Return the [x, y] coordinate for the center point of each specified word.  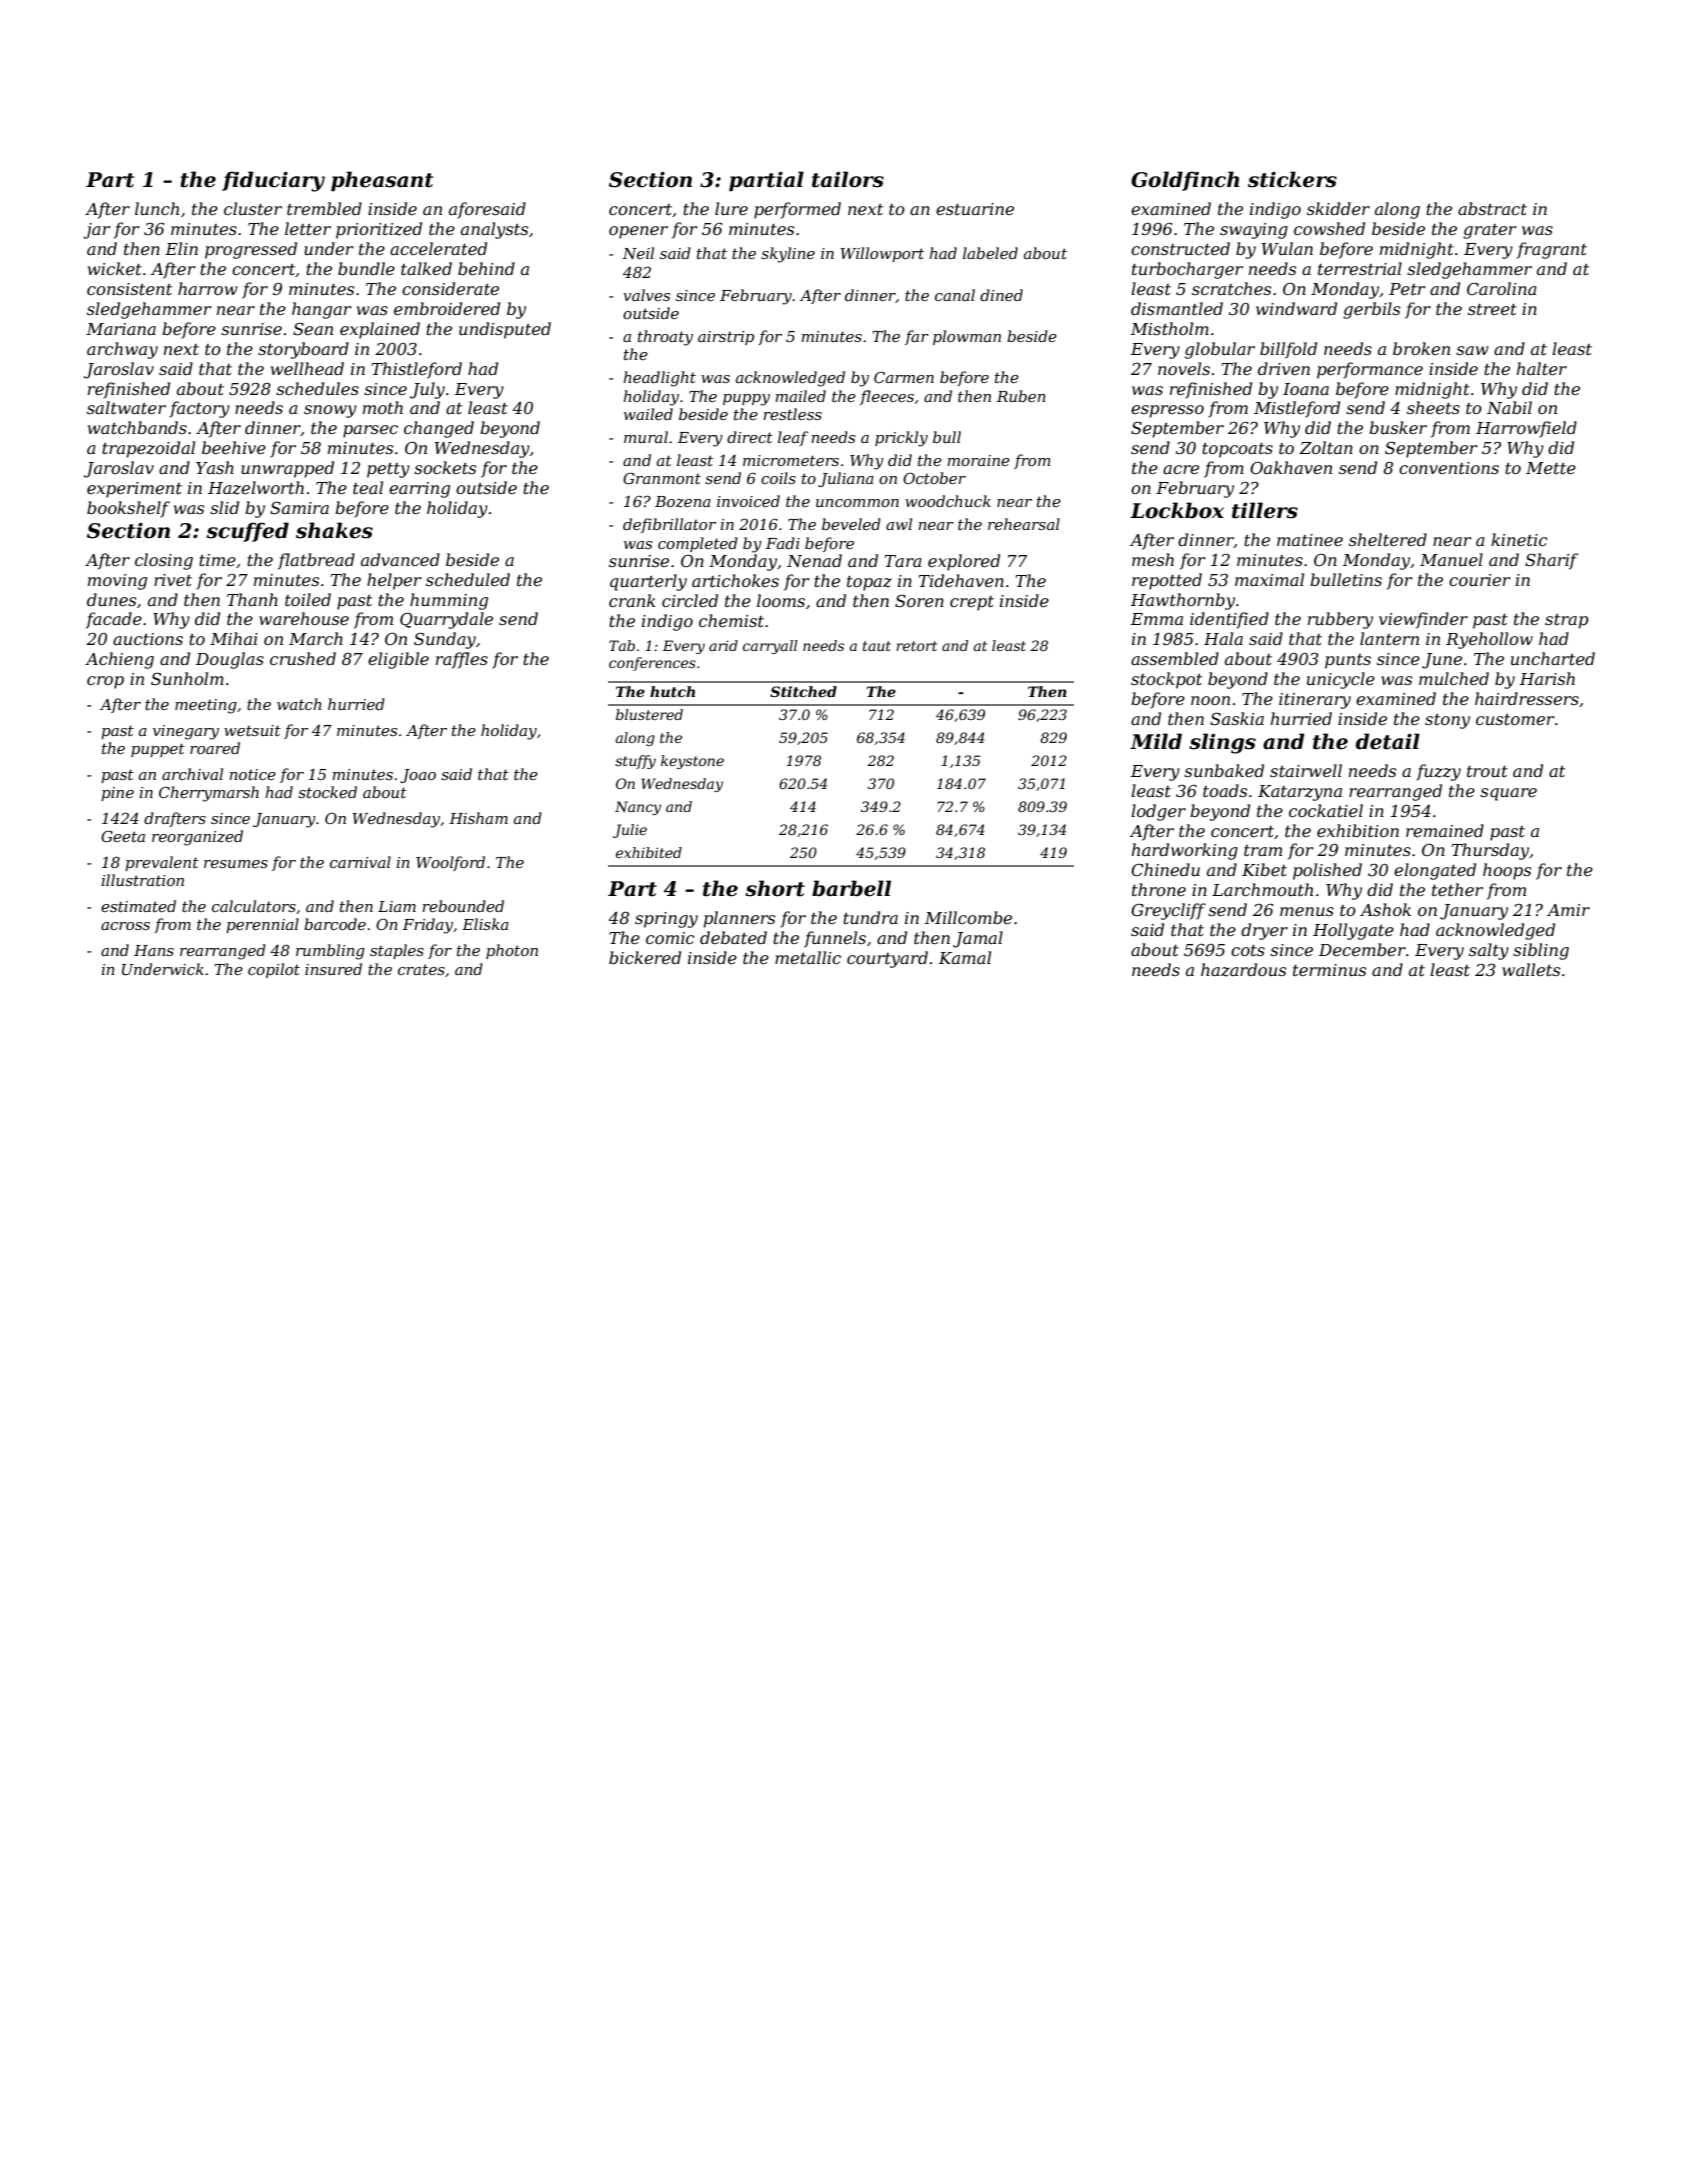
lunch [157, 208]
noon [1210, 700]
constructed [1180, 248]
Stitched [803, 691]
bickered [645, 957]
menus [1307, 911]
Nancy [638, 808]
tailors [848, 179]
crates [421, 969]
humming [449, 601]
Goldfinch [1185, 181]
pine [117, 794]
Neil [638, 253]
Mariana [121, 329]
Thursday [1491, 851]
